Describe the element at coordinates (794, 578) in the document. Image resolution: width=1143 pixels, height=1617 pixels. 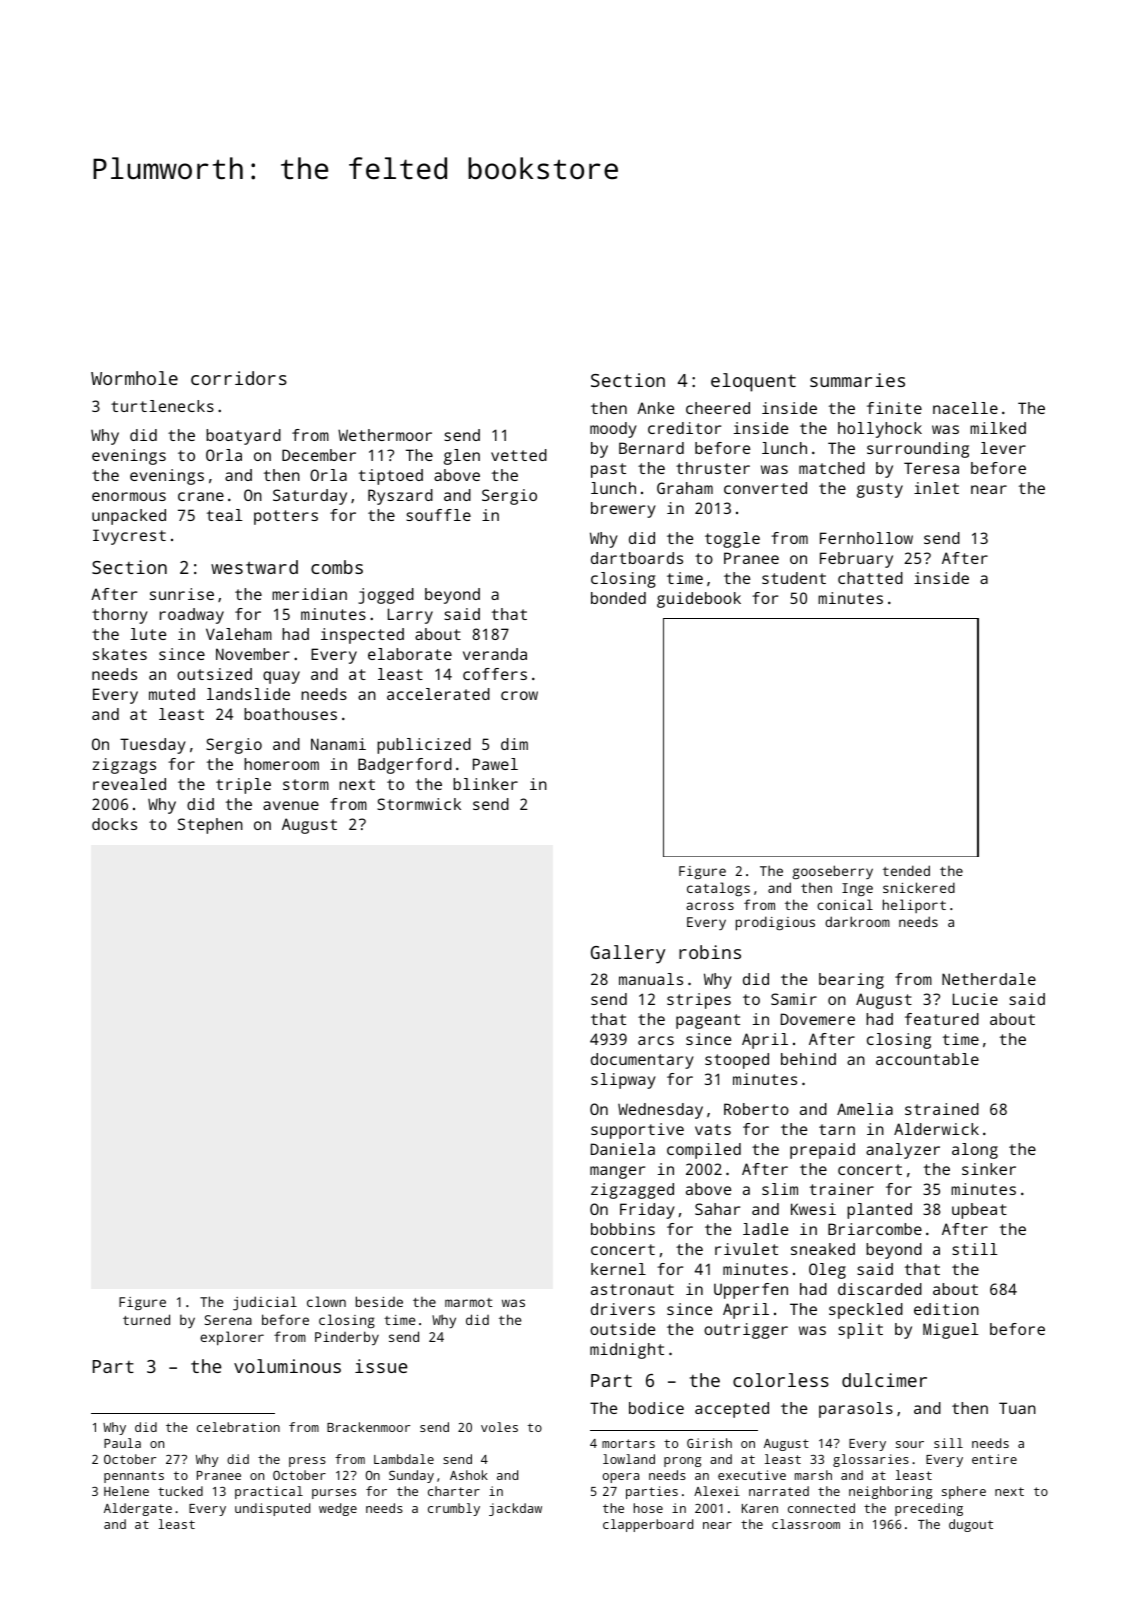
I see `student` at that location.
